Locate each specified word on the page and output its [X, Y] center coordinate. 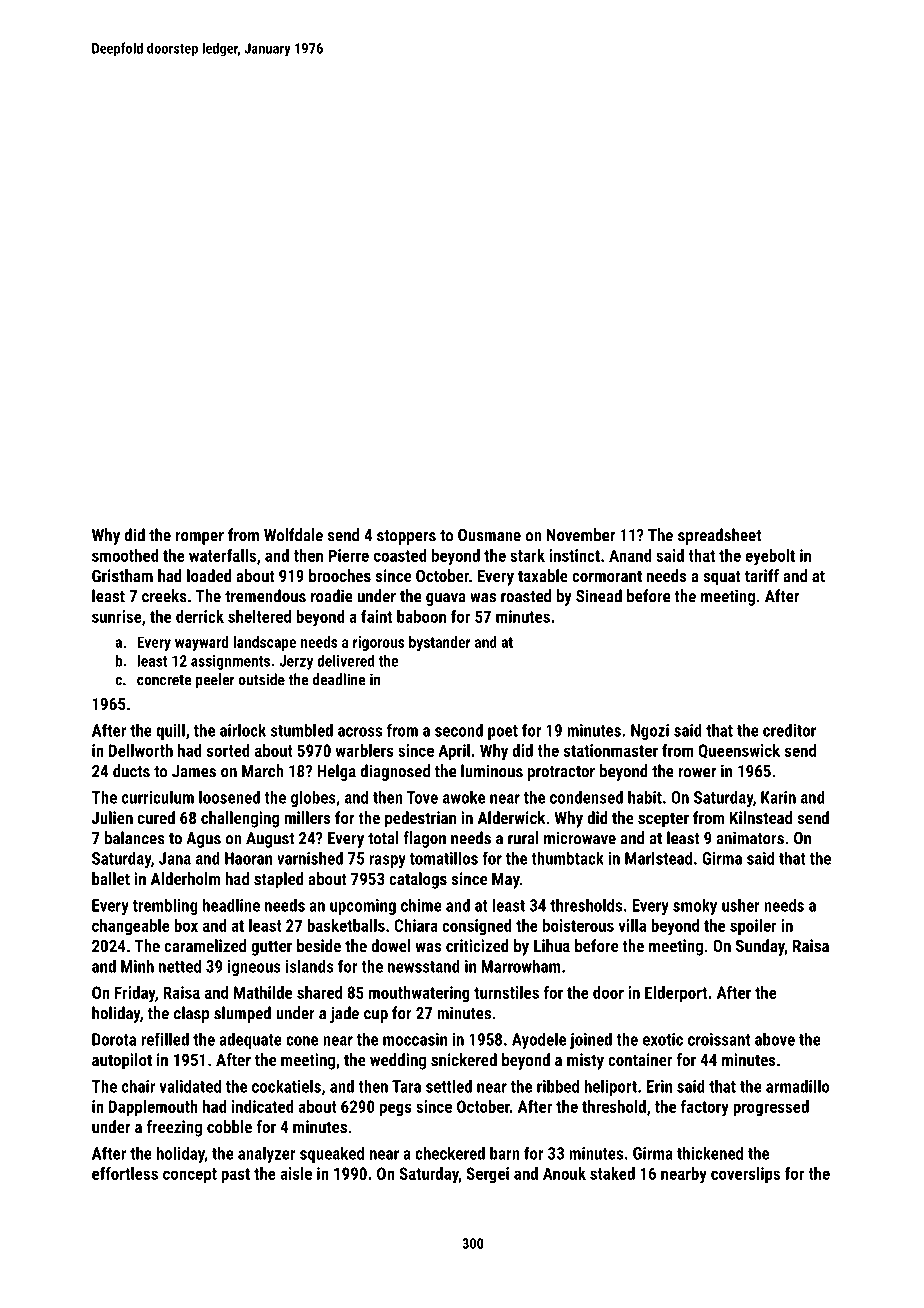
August [270, 840]
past [235, 1175]
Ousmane [489, 535]
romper [200, 538]
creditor [789, 730]
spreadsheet [719, 536]
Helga [336, 772]
